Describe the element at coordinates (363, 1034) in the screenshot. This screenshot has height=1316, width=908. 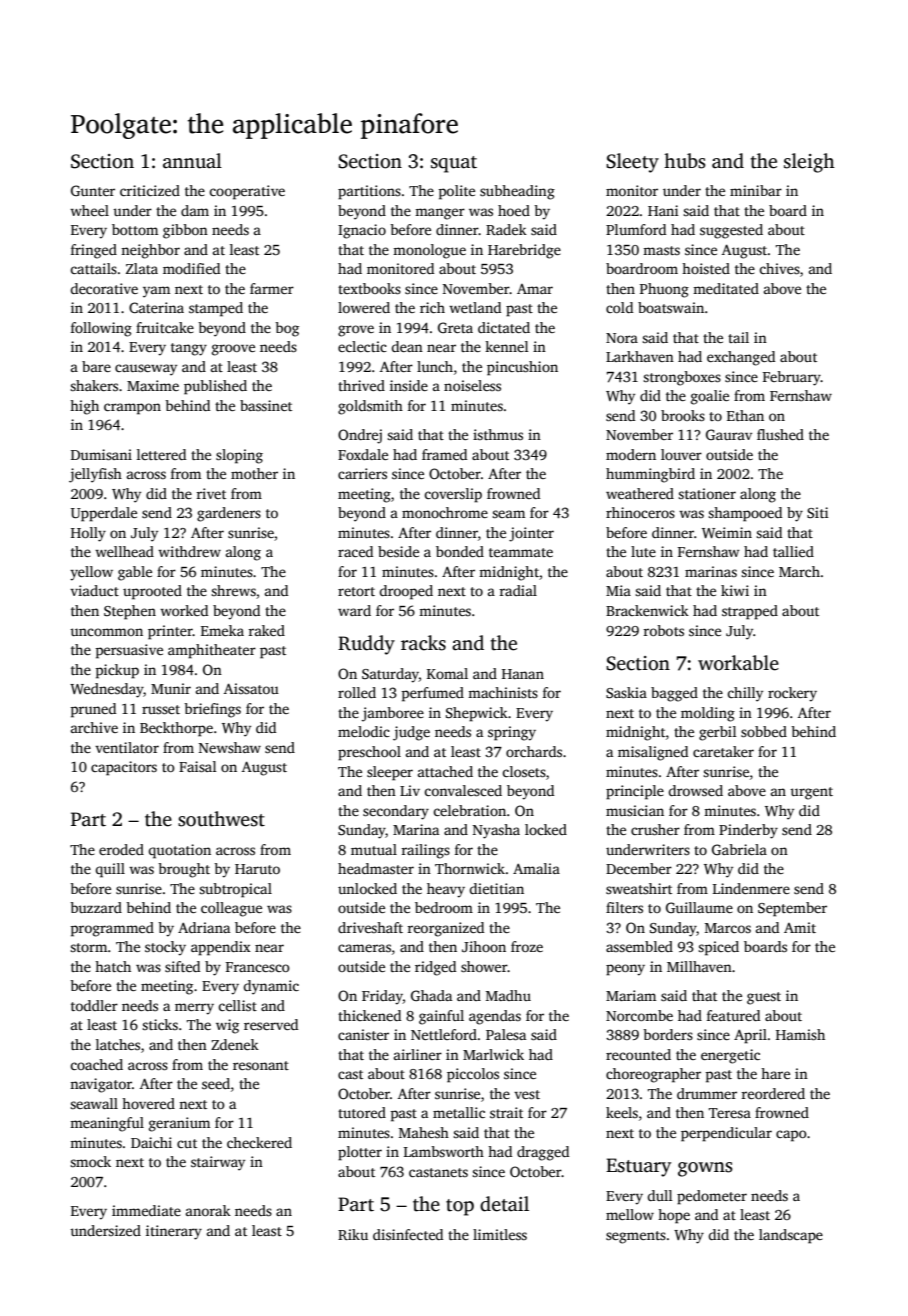
I see `canister` at that location.
